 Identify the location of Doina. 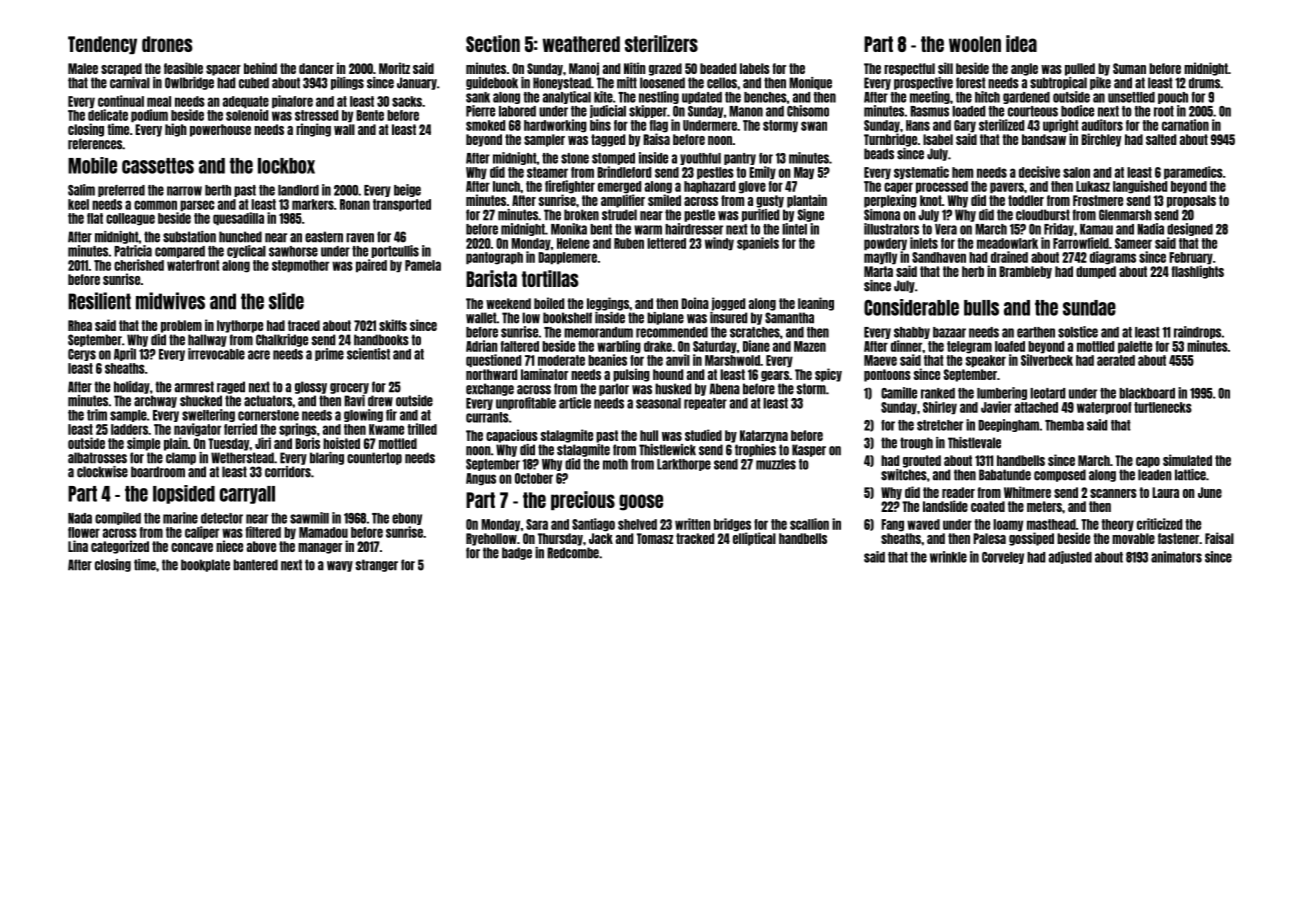
(695, 303).
